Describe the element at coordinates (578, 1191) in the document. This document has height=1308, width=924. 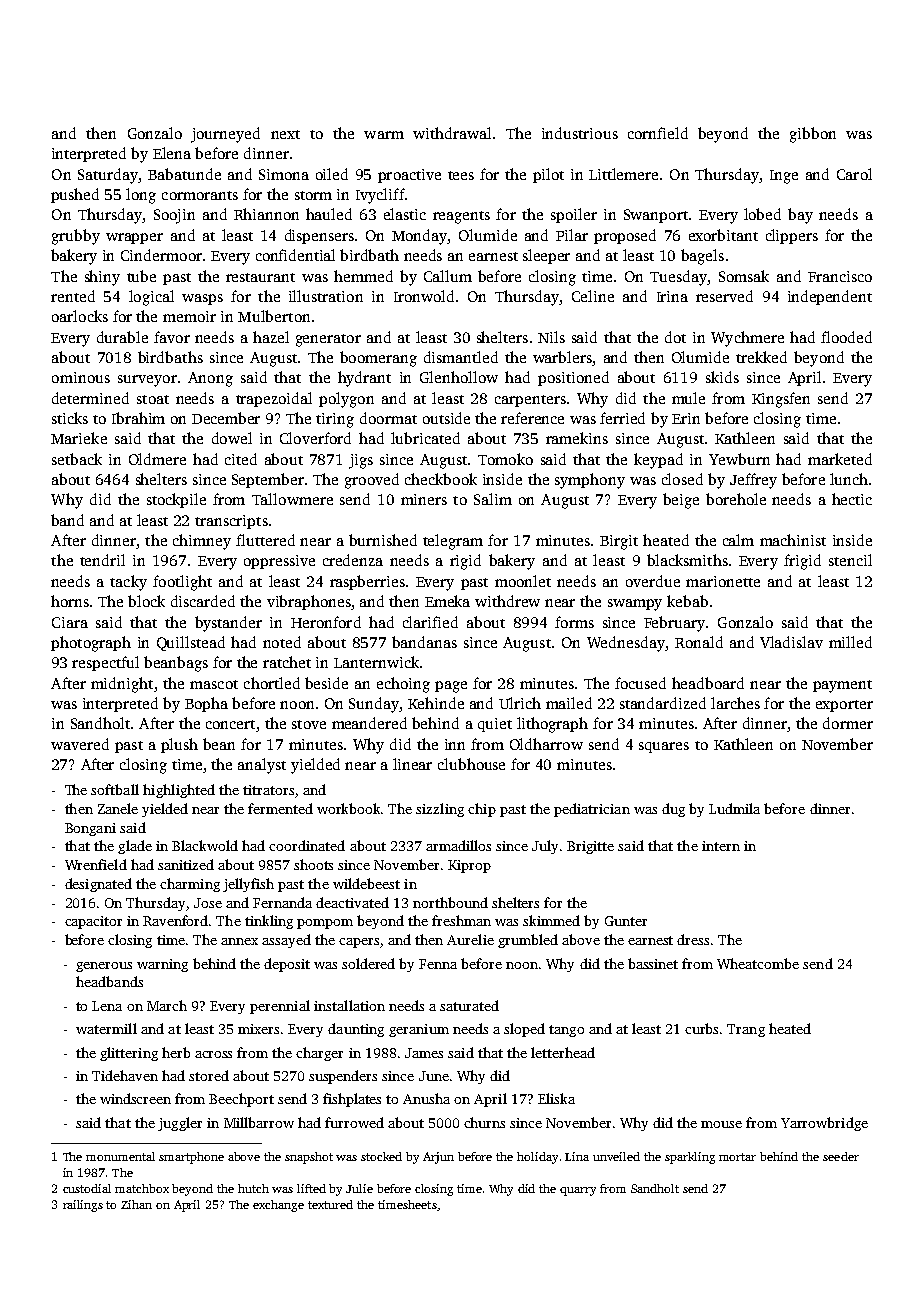
I see `quarry` at that location.
